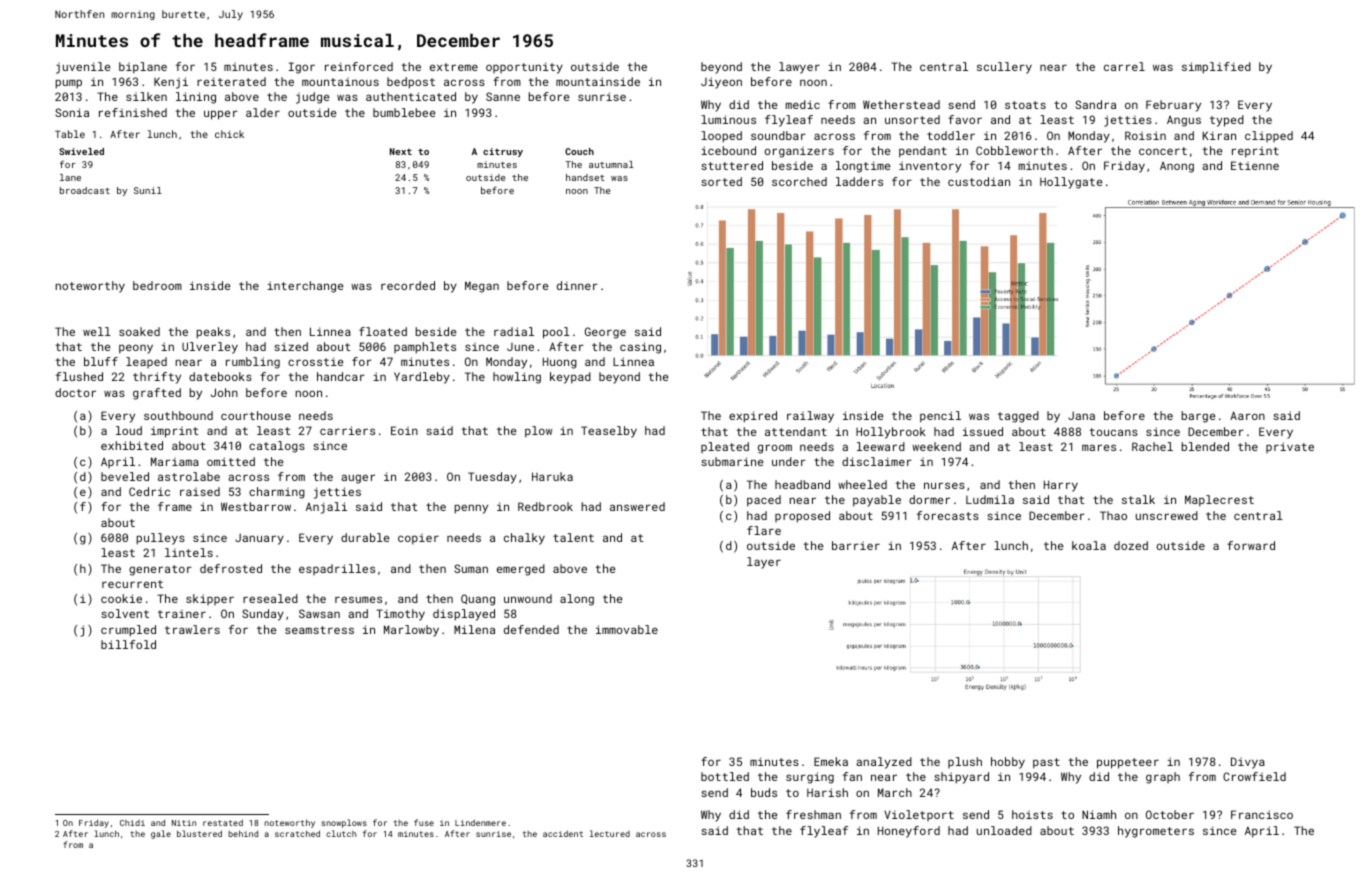  What do you see at coordinates (424, 822) in the image?
I see `fuse` at bounding box center [424, 822].
